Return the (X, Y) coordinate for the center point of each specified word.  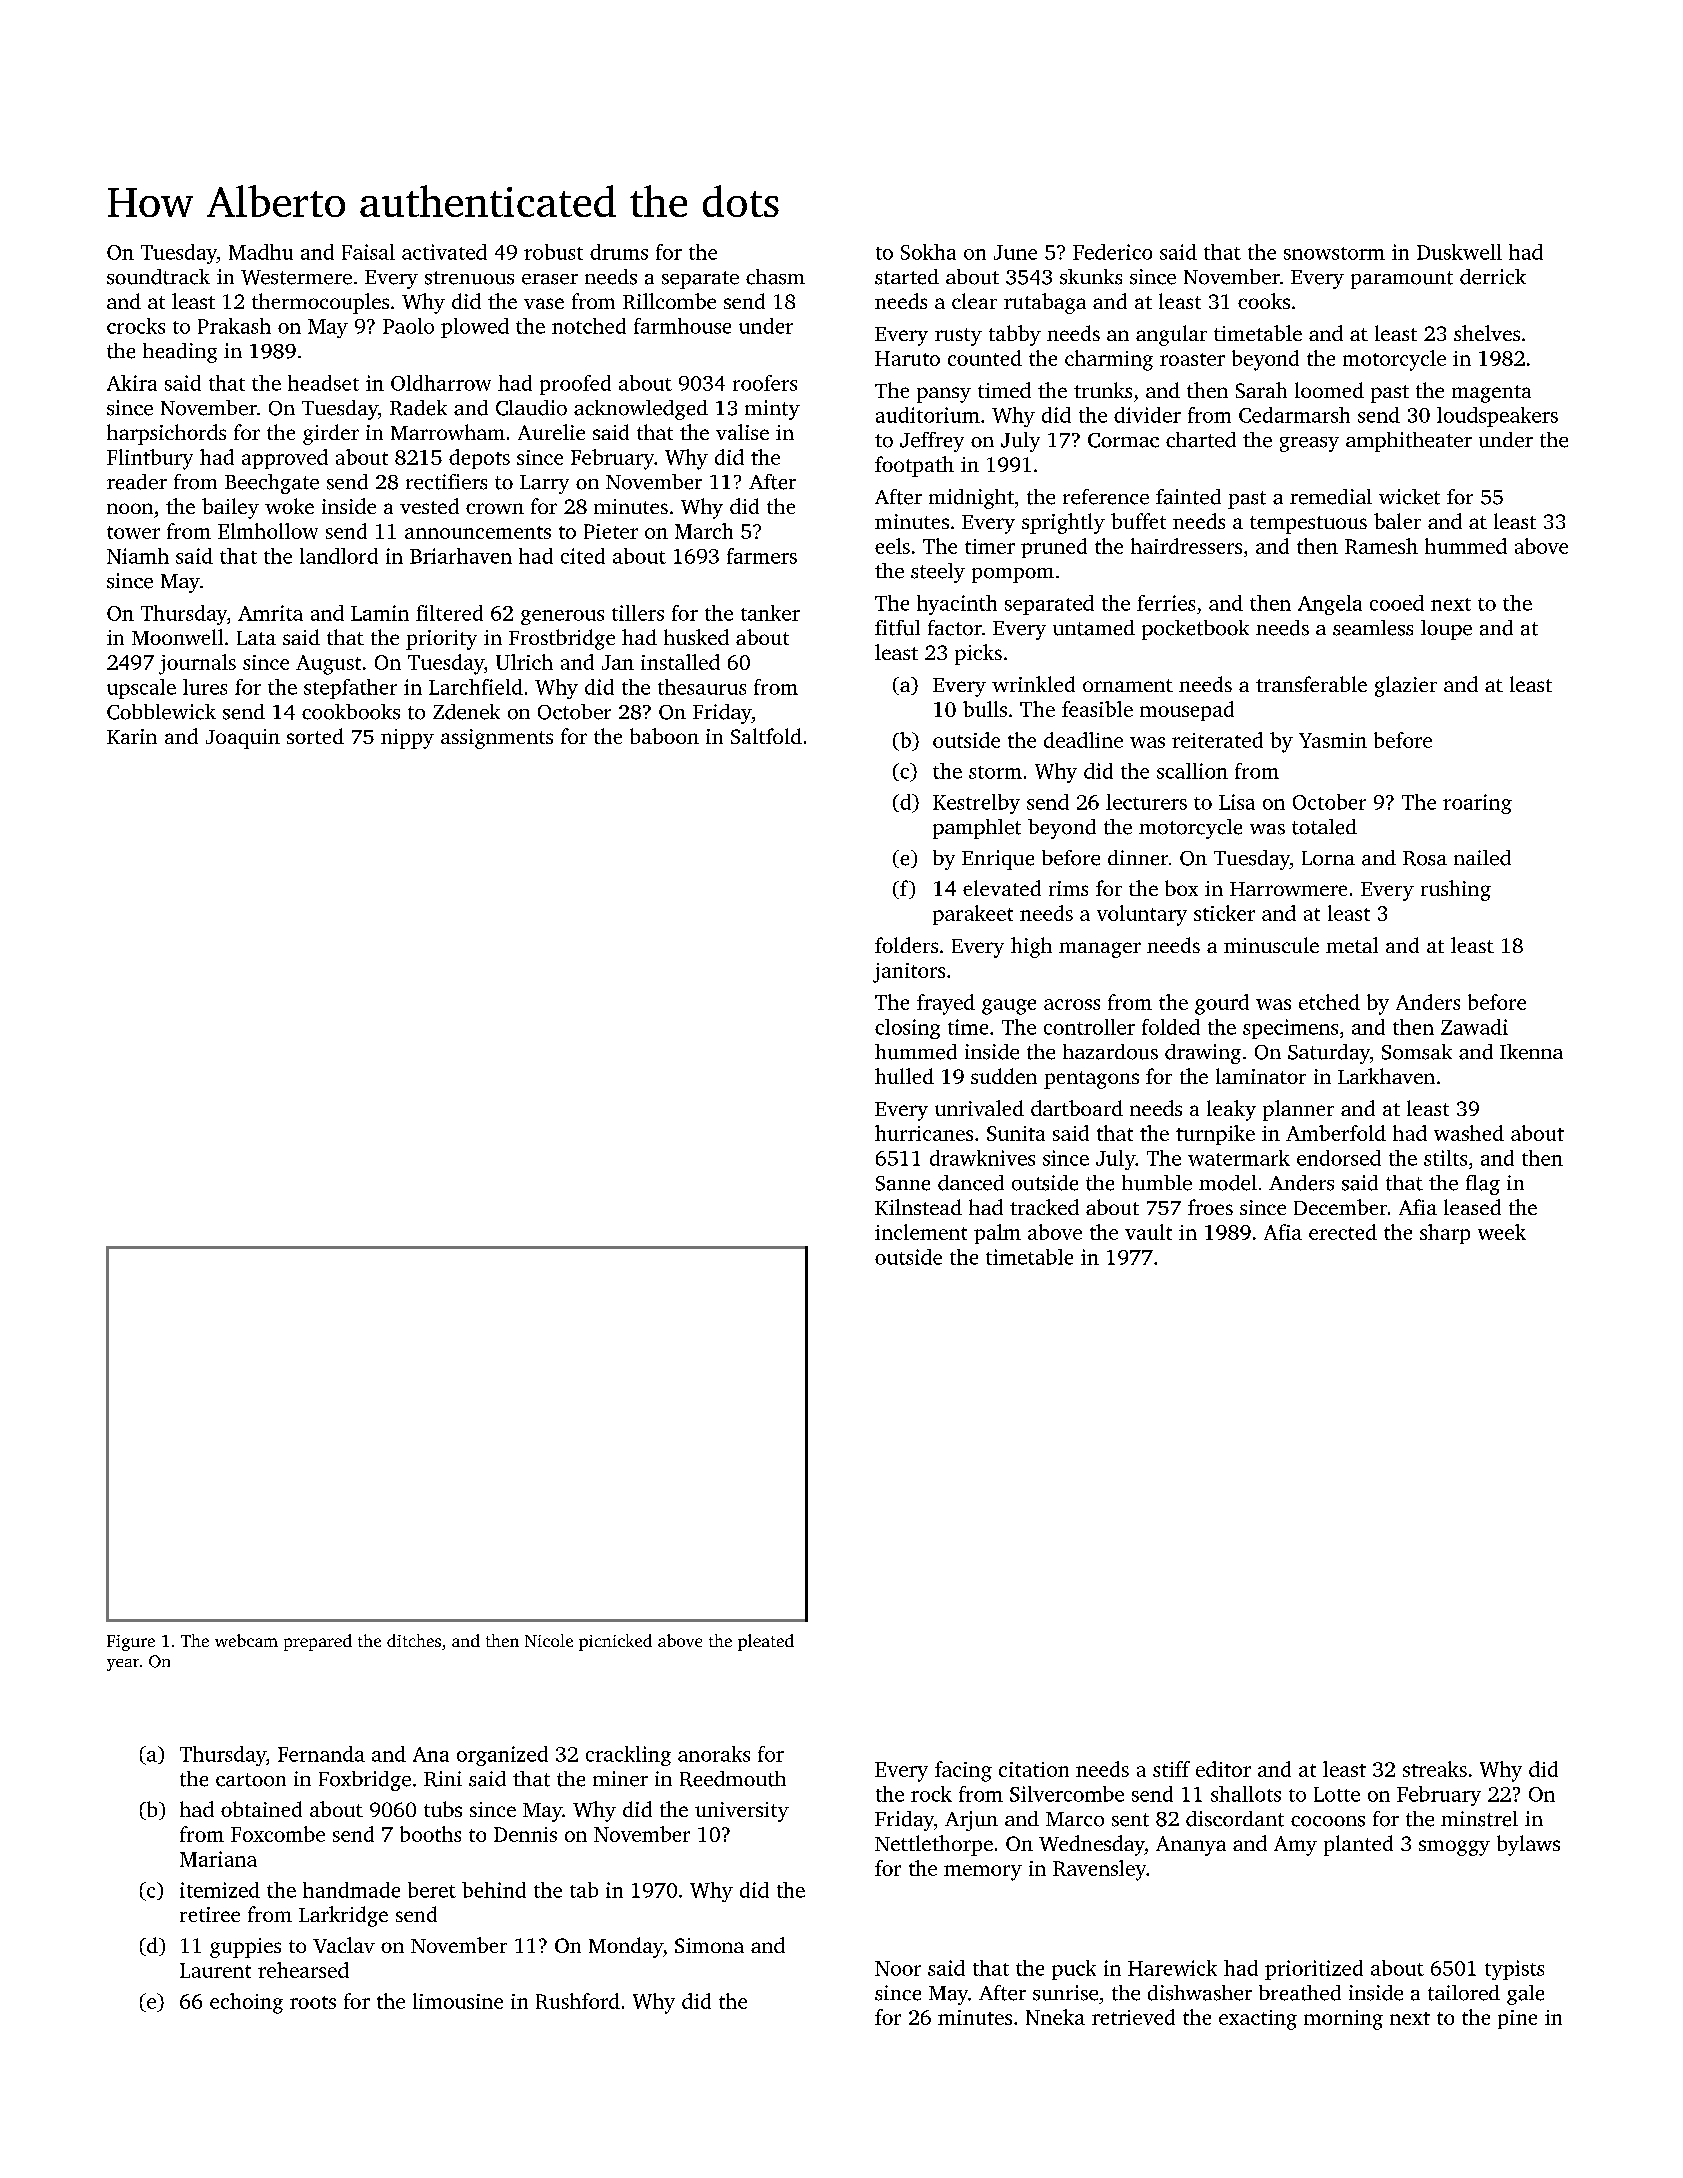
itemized (220, 1890)
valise (742, 432)
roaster (1192, 359)
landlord (339, 556)
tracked (1044, 1207)
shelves (1487, 333)
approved (285, 459)
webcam (246, 1640)
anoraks (714, 1754)
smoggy (1454, 1848)
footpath (914, 466)
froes (1210, 1207)
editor (1223, 1769)
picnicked (615, 1642)
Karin (132, 736)
